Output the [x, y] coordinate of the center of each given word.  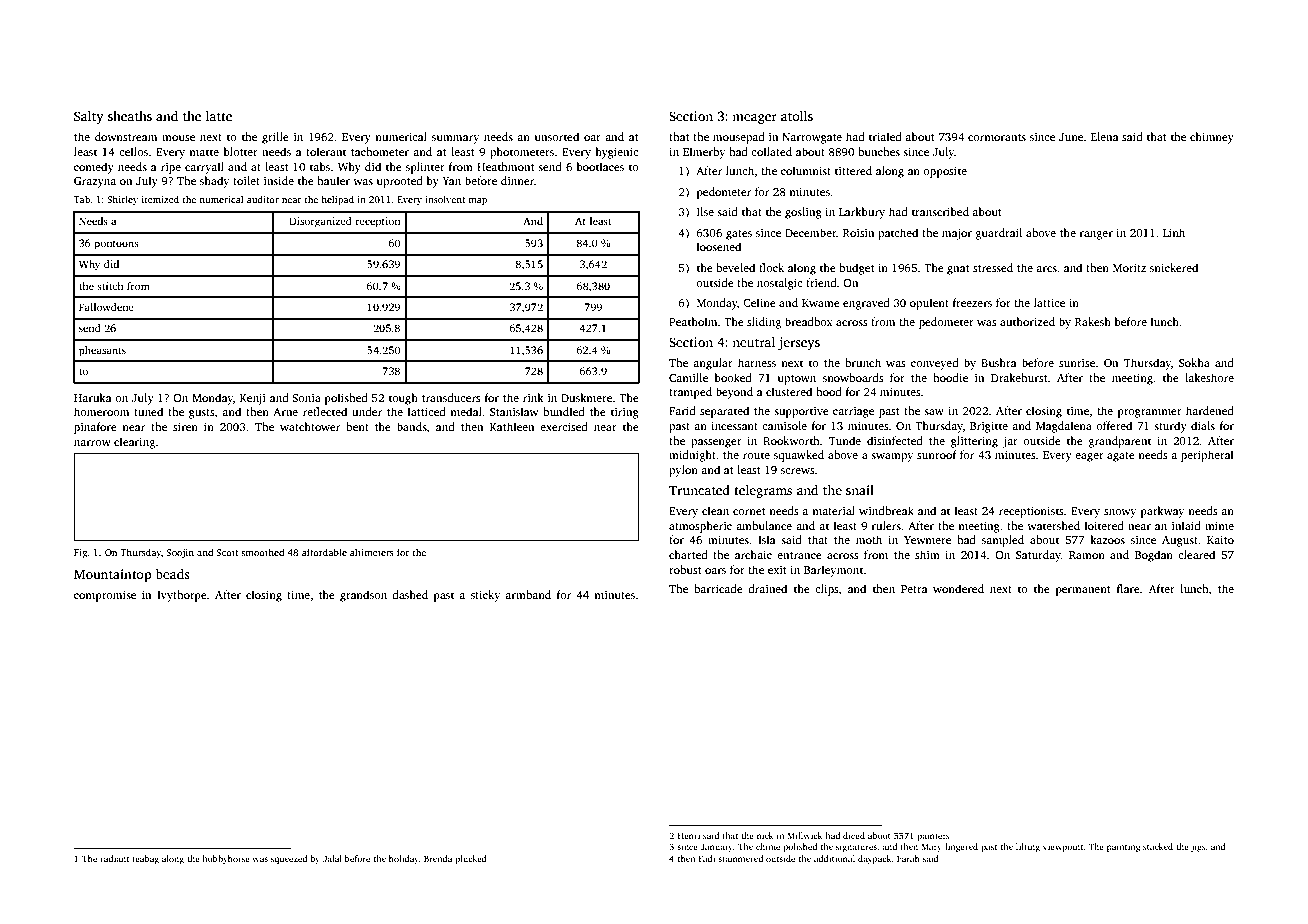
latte [219, 116]
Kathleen [512, 426]
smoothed [262, 552]
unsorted [557, 136]
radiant [114, 858]
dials [1203, 425]
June [1071, 137]
